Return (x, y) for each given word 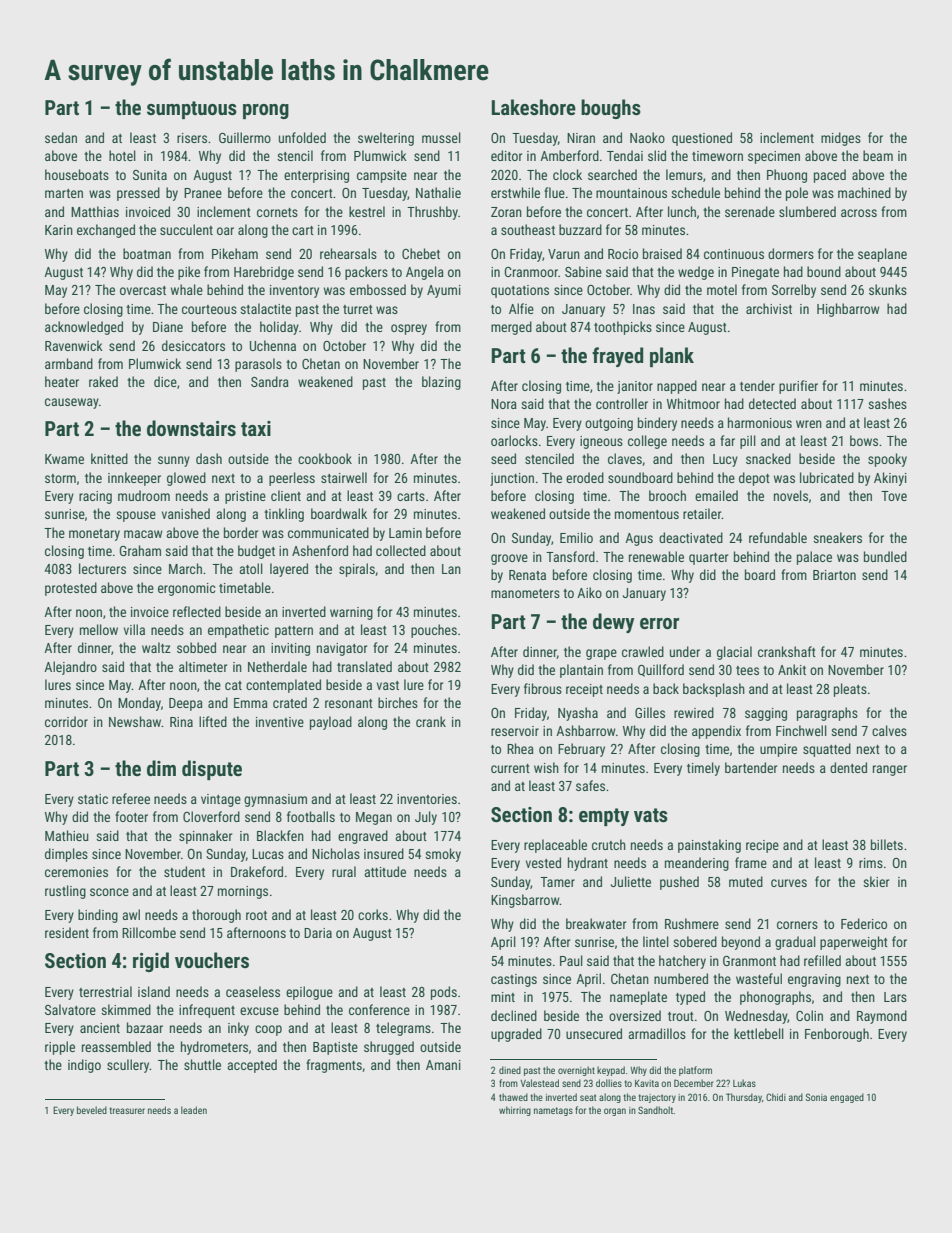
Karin (59, 230)
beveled (92, 1110)
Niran (581, 138)
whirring (515, 1111)
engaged (847, 1098)
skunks (888, 289)
